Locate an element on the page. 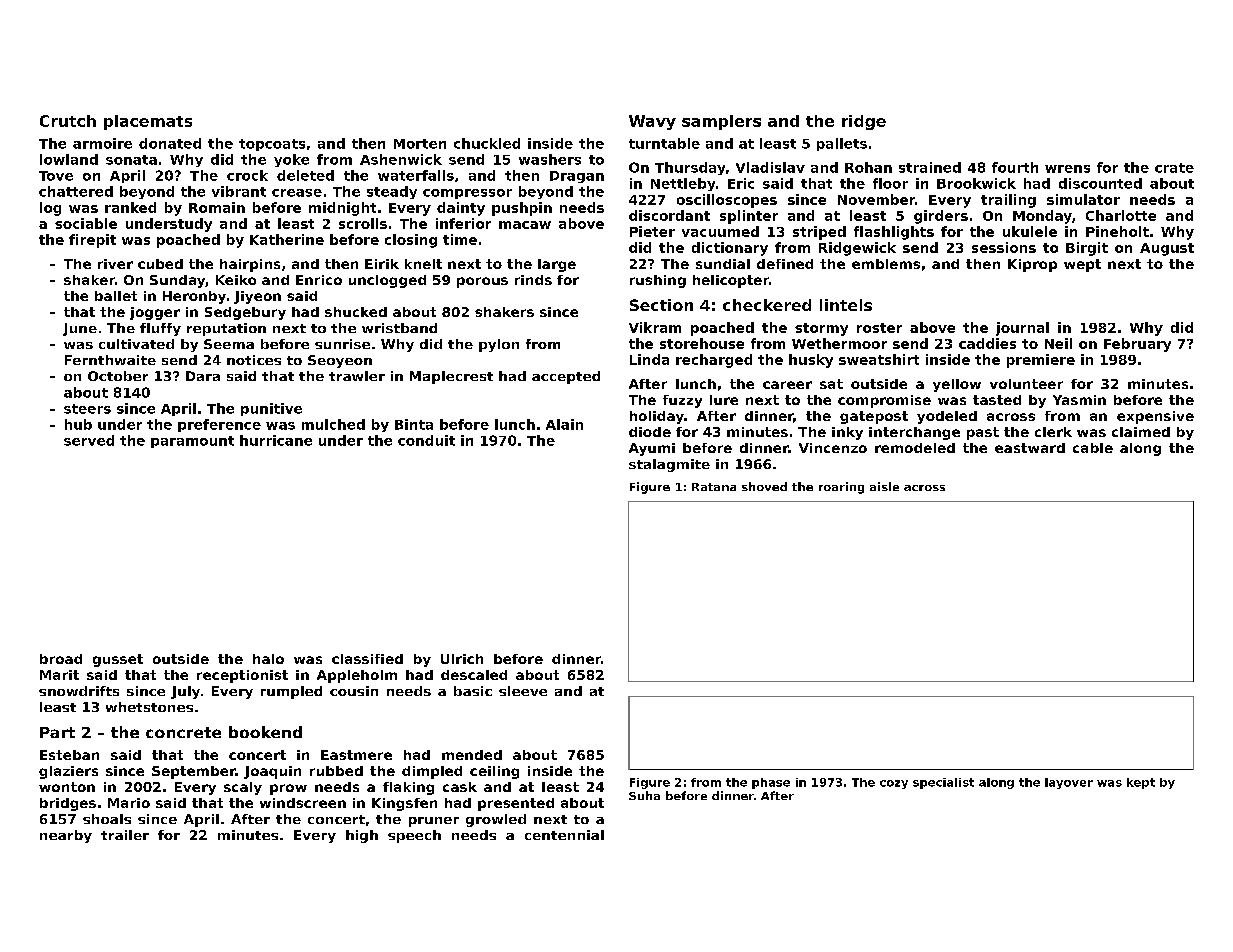 The height and width of the image is (952, 1233). centennial is located at coordinates (564, 835).
